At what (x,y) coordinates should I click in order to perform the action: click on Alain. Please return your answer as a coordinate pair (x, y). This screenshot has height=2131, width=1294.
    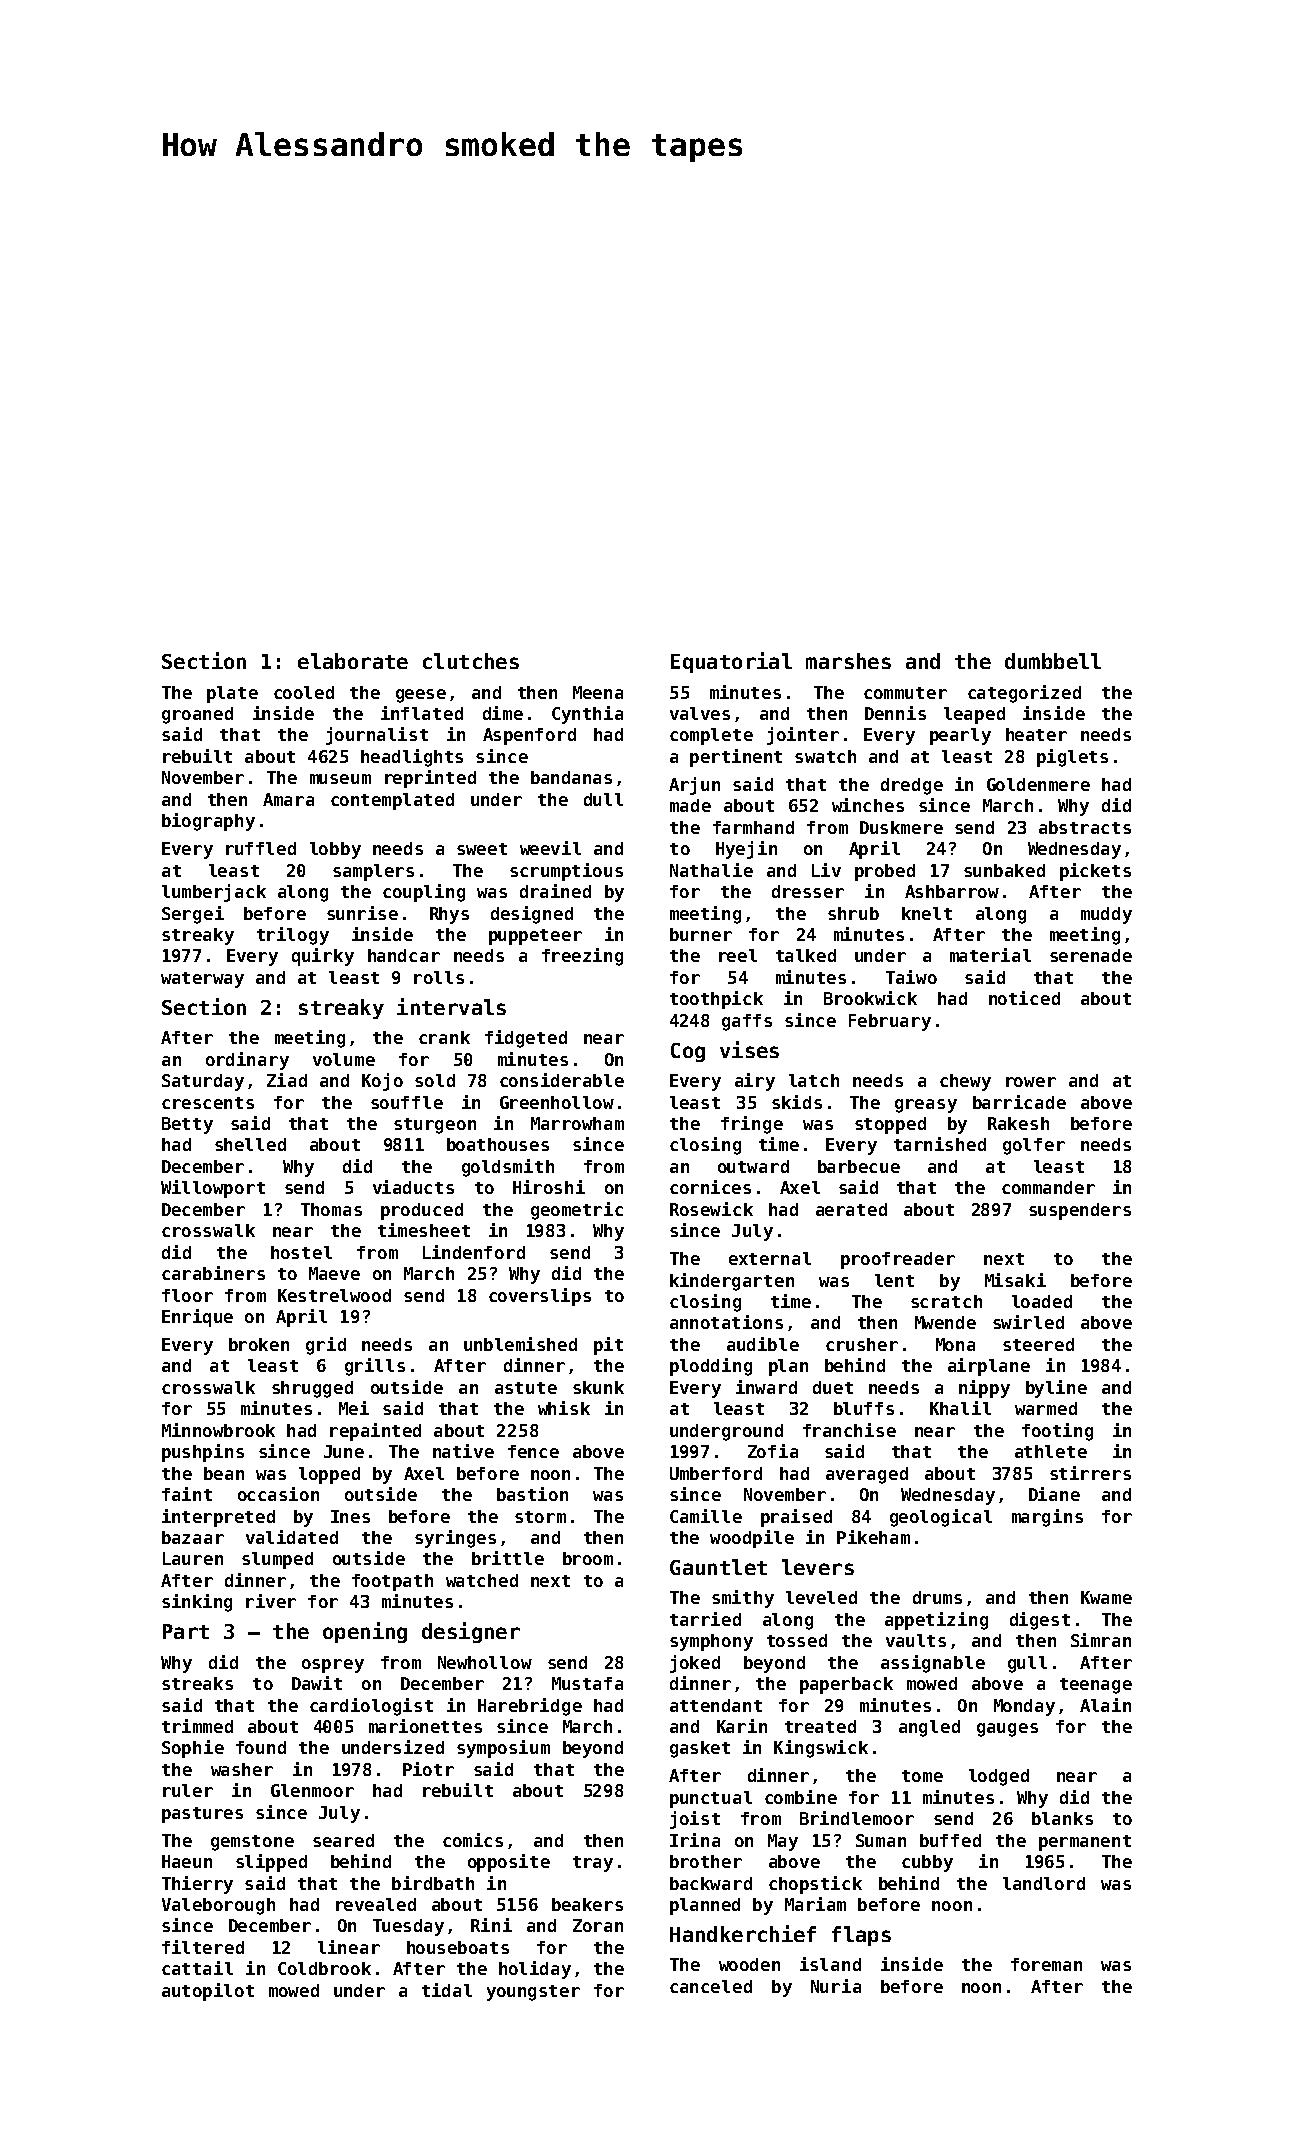
    Looking at the image, I should click on (1105, 1705).
